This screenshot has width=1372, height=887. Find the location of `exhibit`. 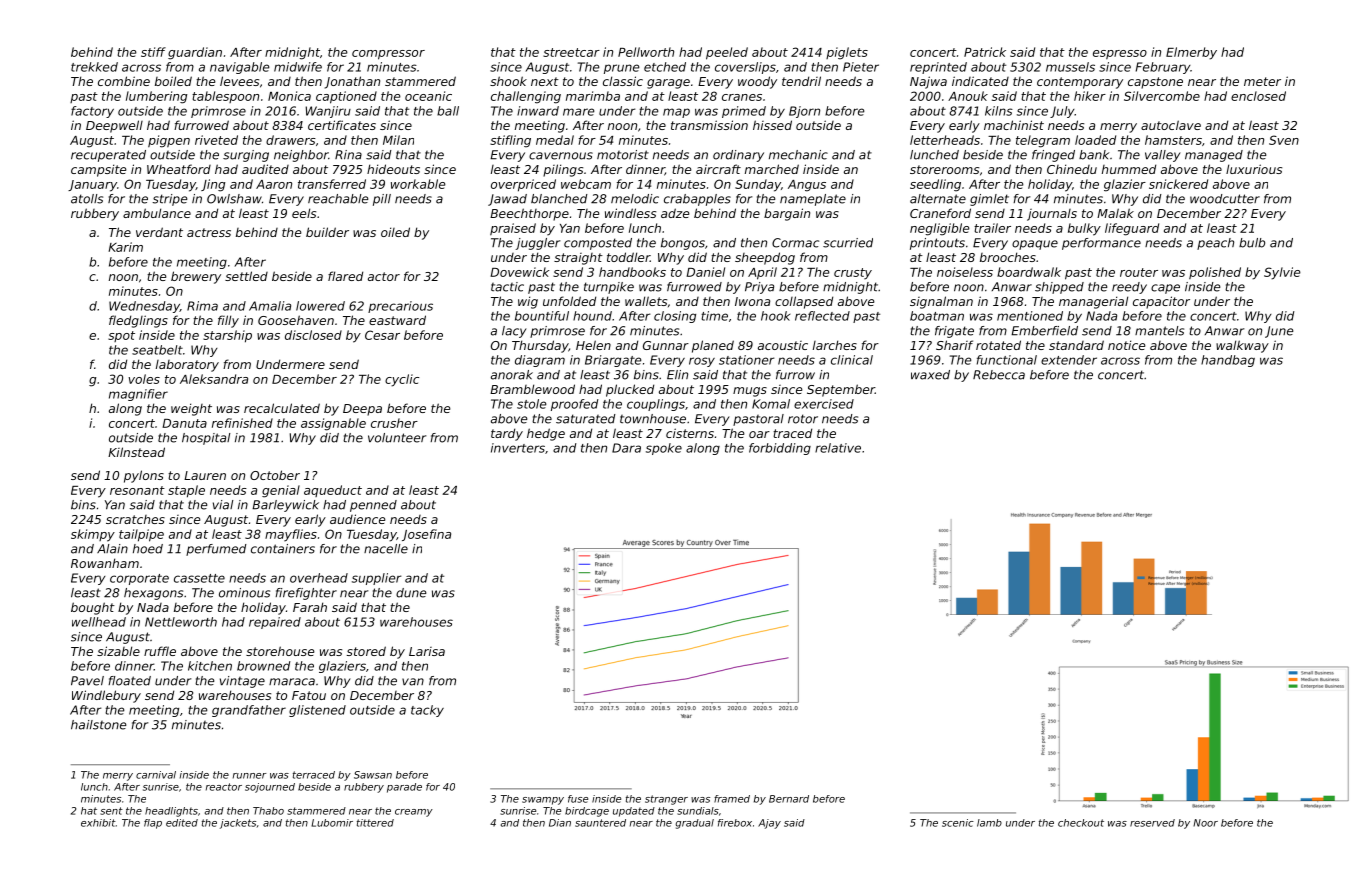

exhibit is located at coordinates (98, 823).
